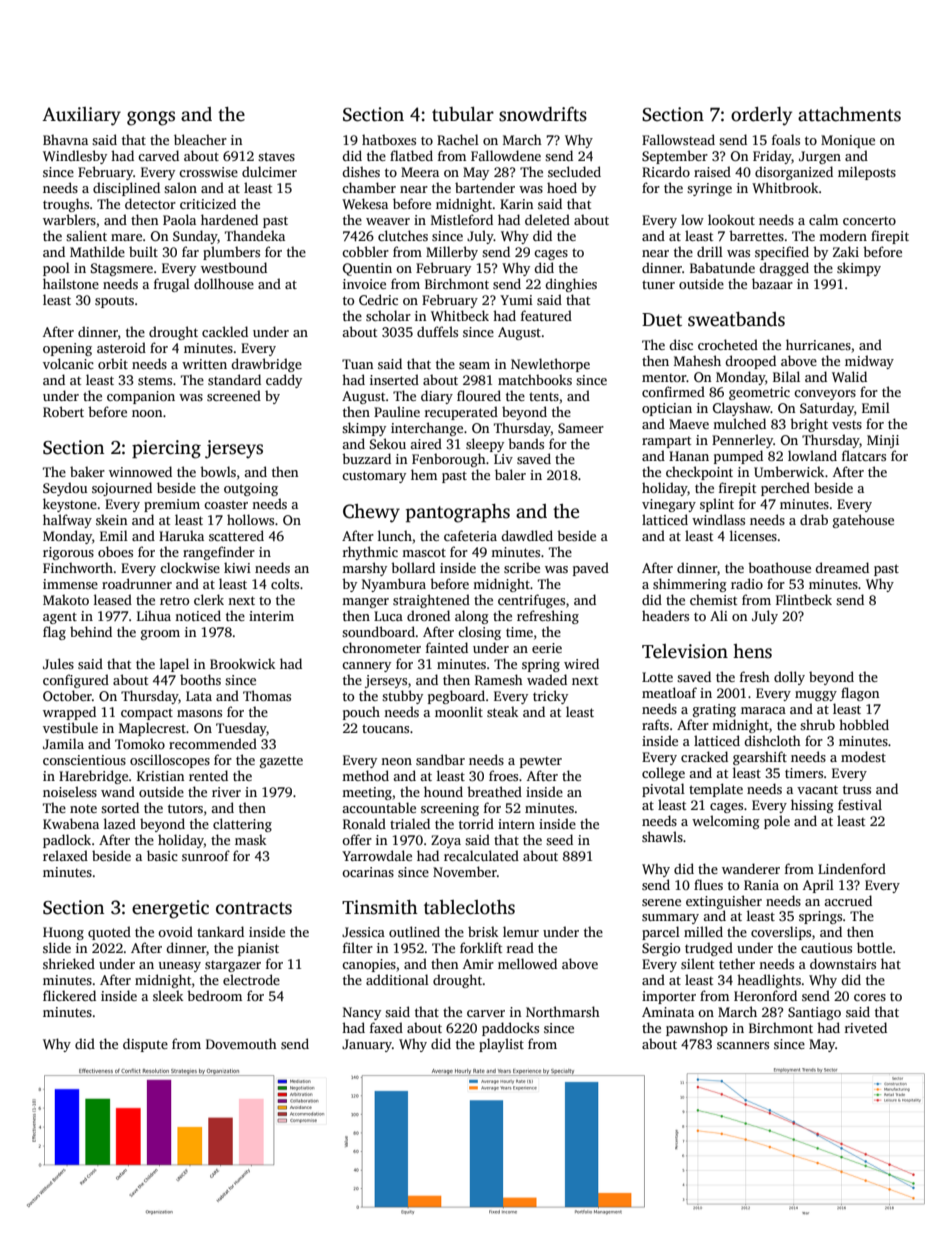 This document has height=1233, width=952. What do you see at coordinates (241, 1043) in the document?
I see `Dovemouth` at bounding box center [241, 1043].
